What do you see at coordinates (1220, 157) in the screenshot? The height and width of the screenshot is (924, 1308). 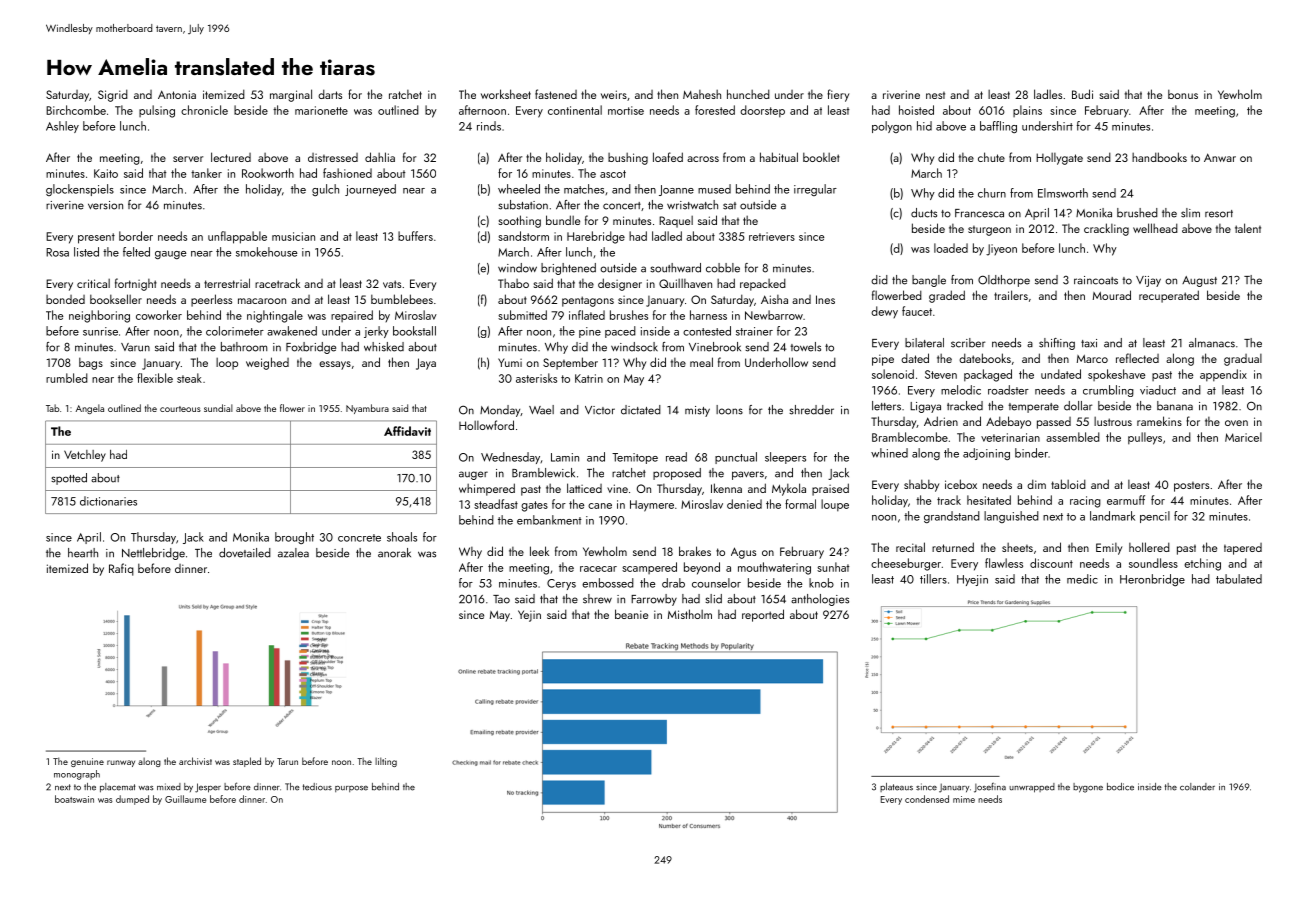 I see `Anwar` at bounding box center [1220, 157].
